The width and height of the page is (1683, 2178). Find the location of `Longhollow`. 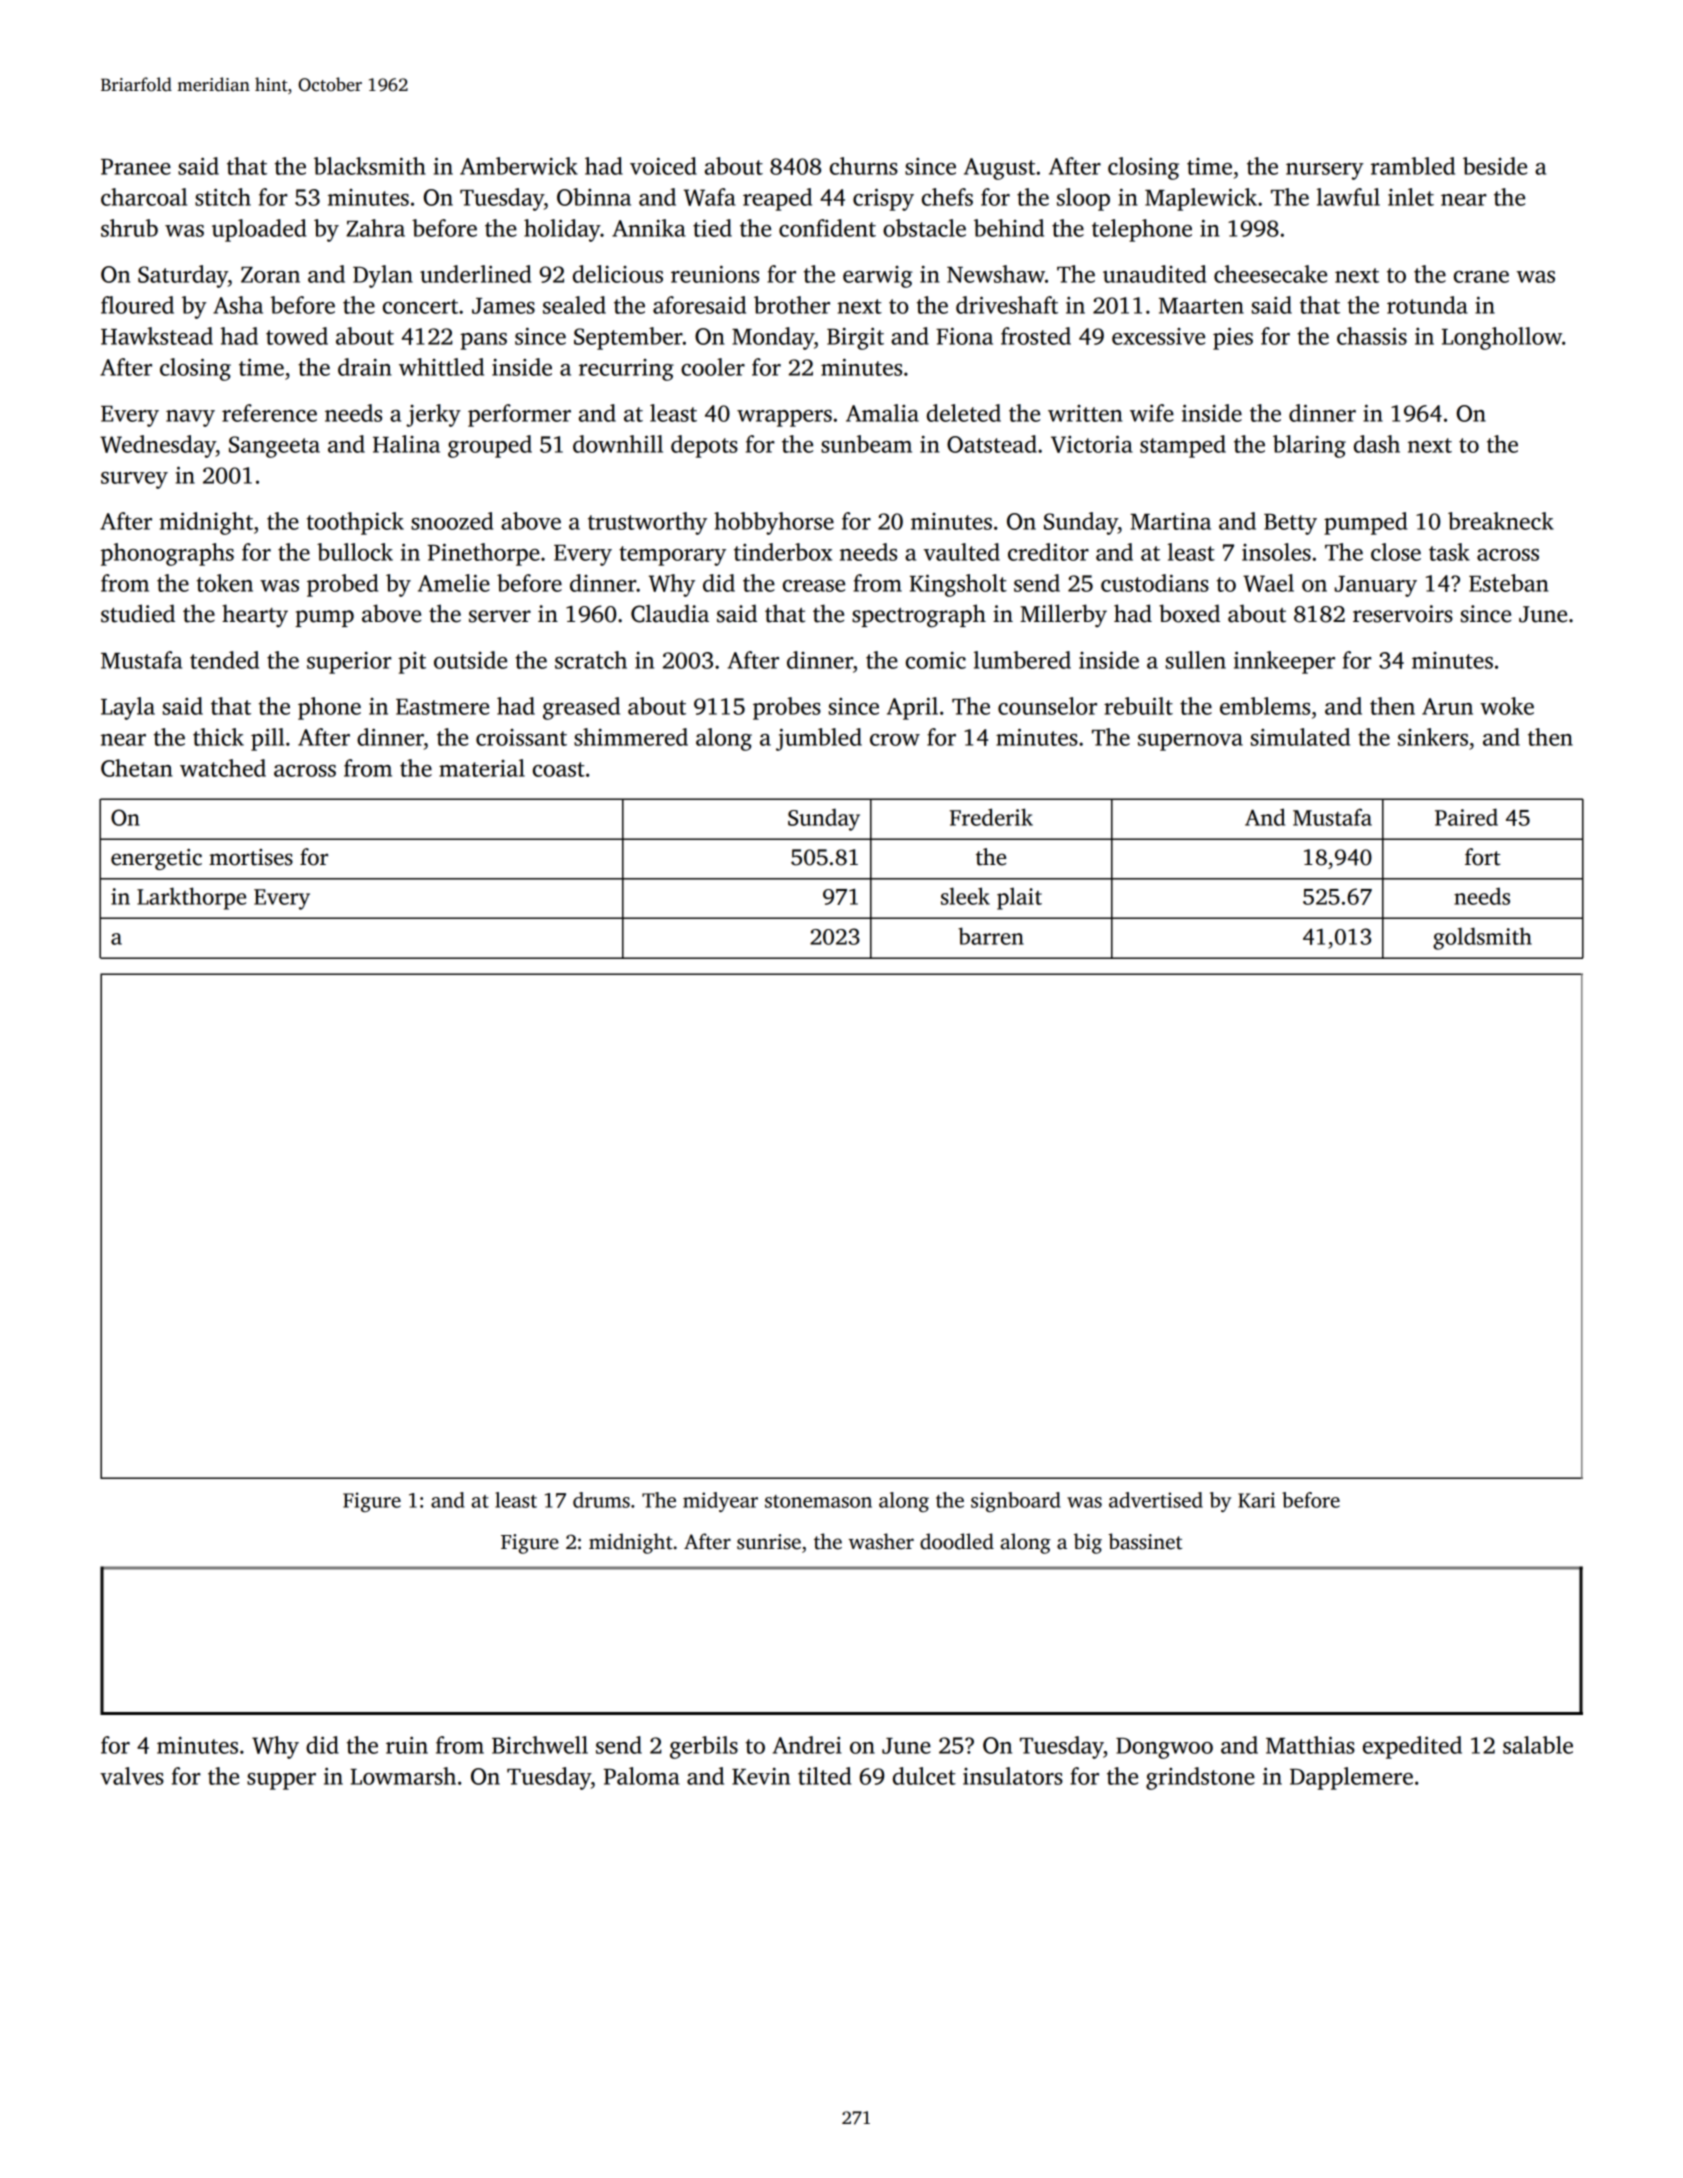

Longhollow is located at coordinates (1502, 338).
